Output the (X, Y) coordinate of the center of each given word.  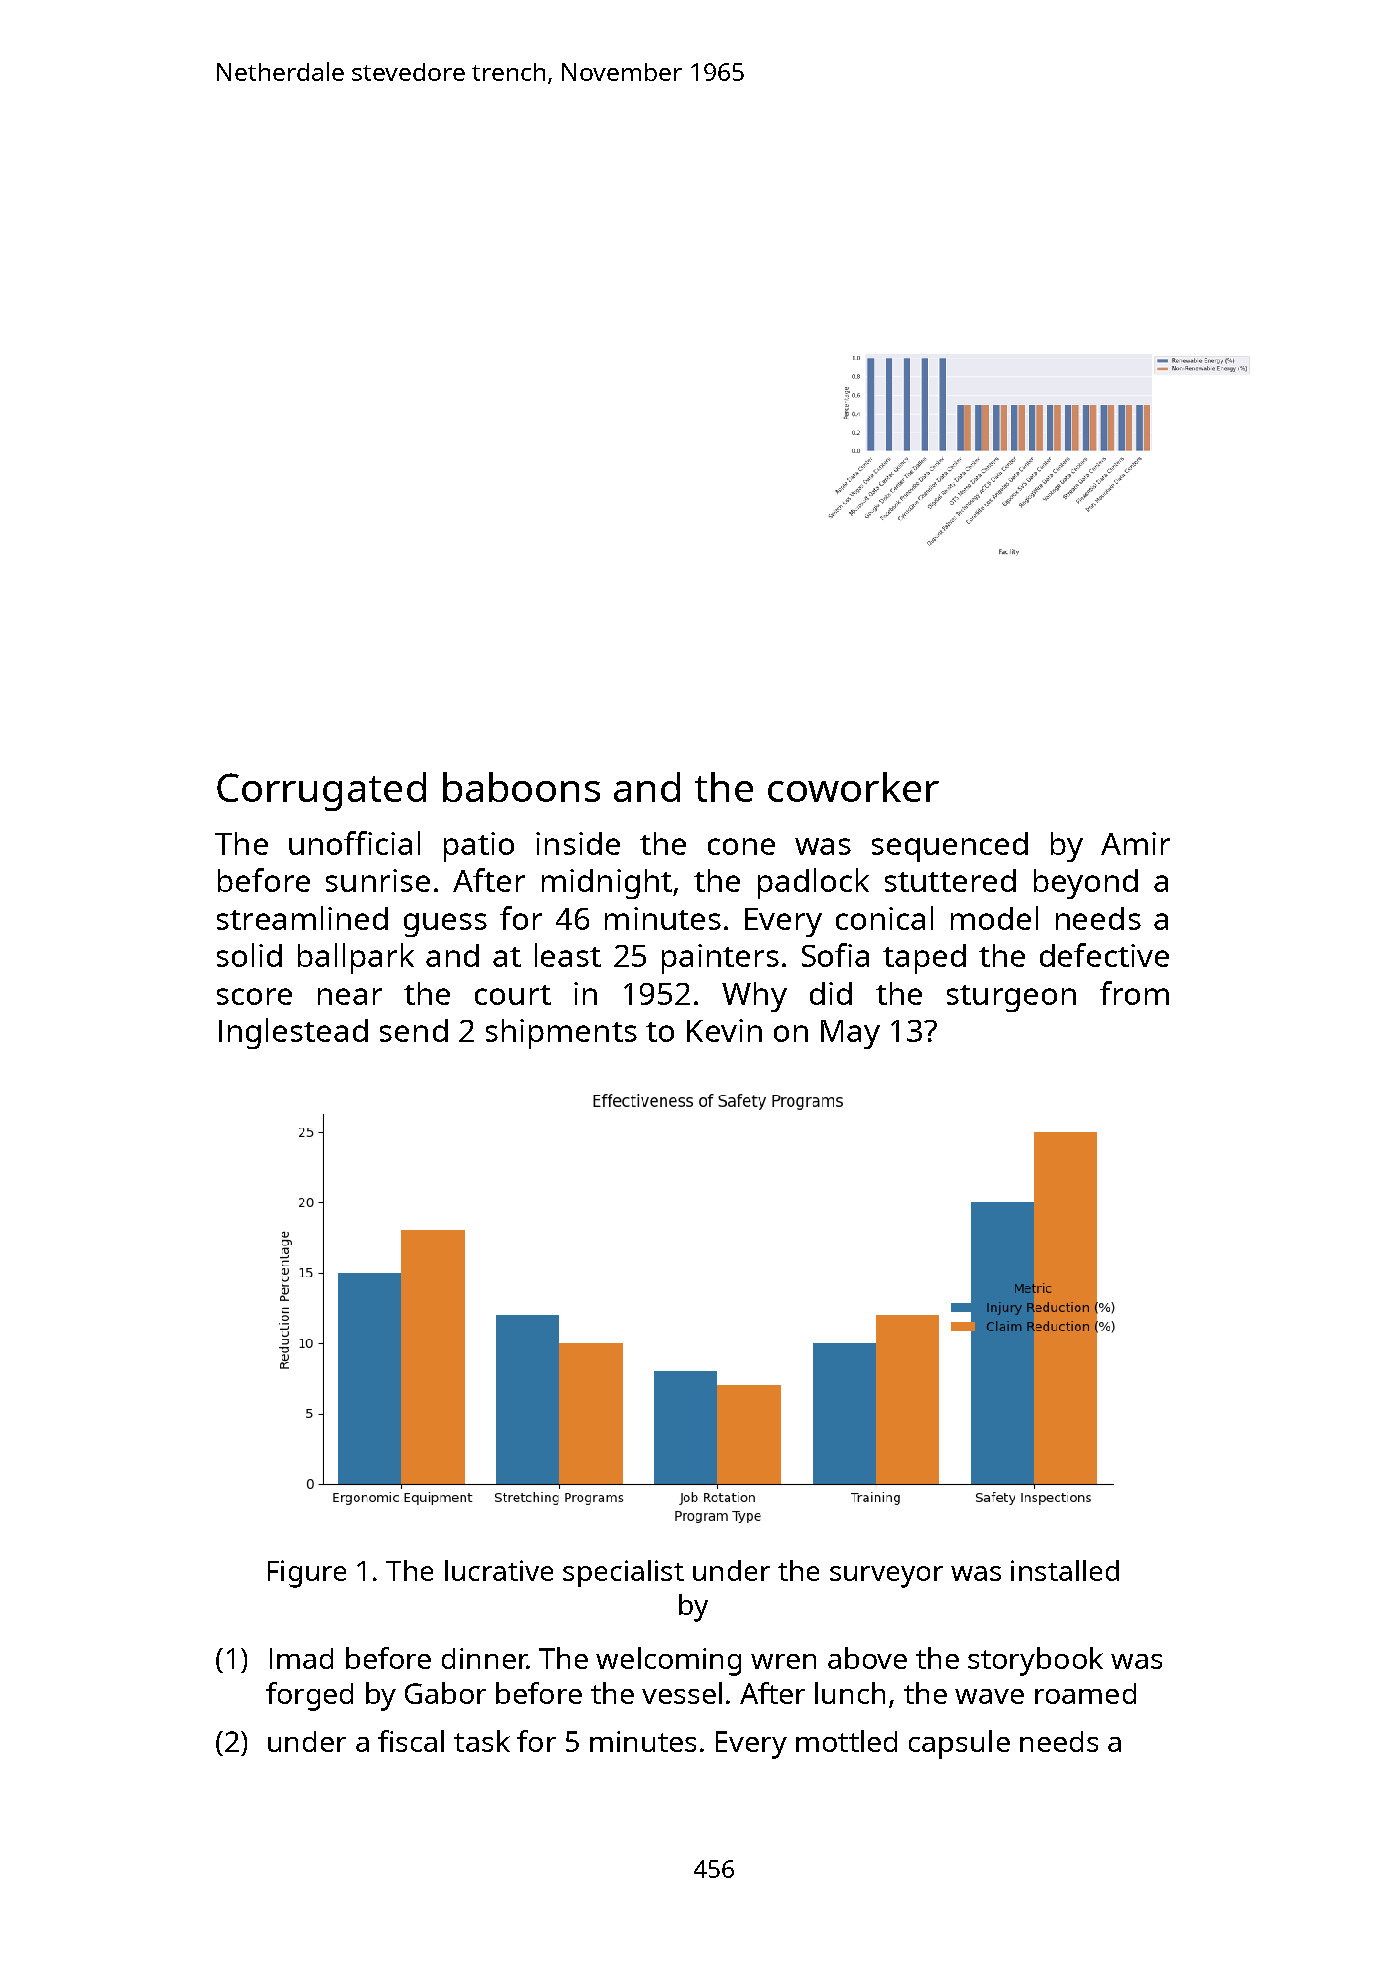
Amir (1135, 843)
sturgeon (1011, 998)
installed (1065, 1570)
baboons (521, 787)
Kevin (724, 1030)
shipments (561, 1034)
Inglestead (293, 1033)
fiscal (411, 1741)
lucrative (499, 1570)
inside (578, 843)
